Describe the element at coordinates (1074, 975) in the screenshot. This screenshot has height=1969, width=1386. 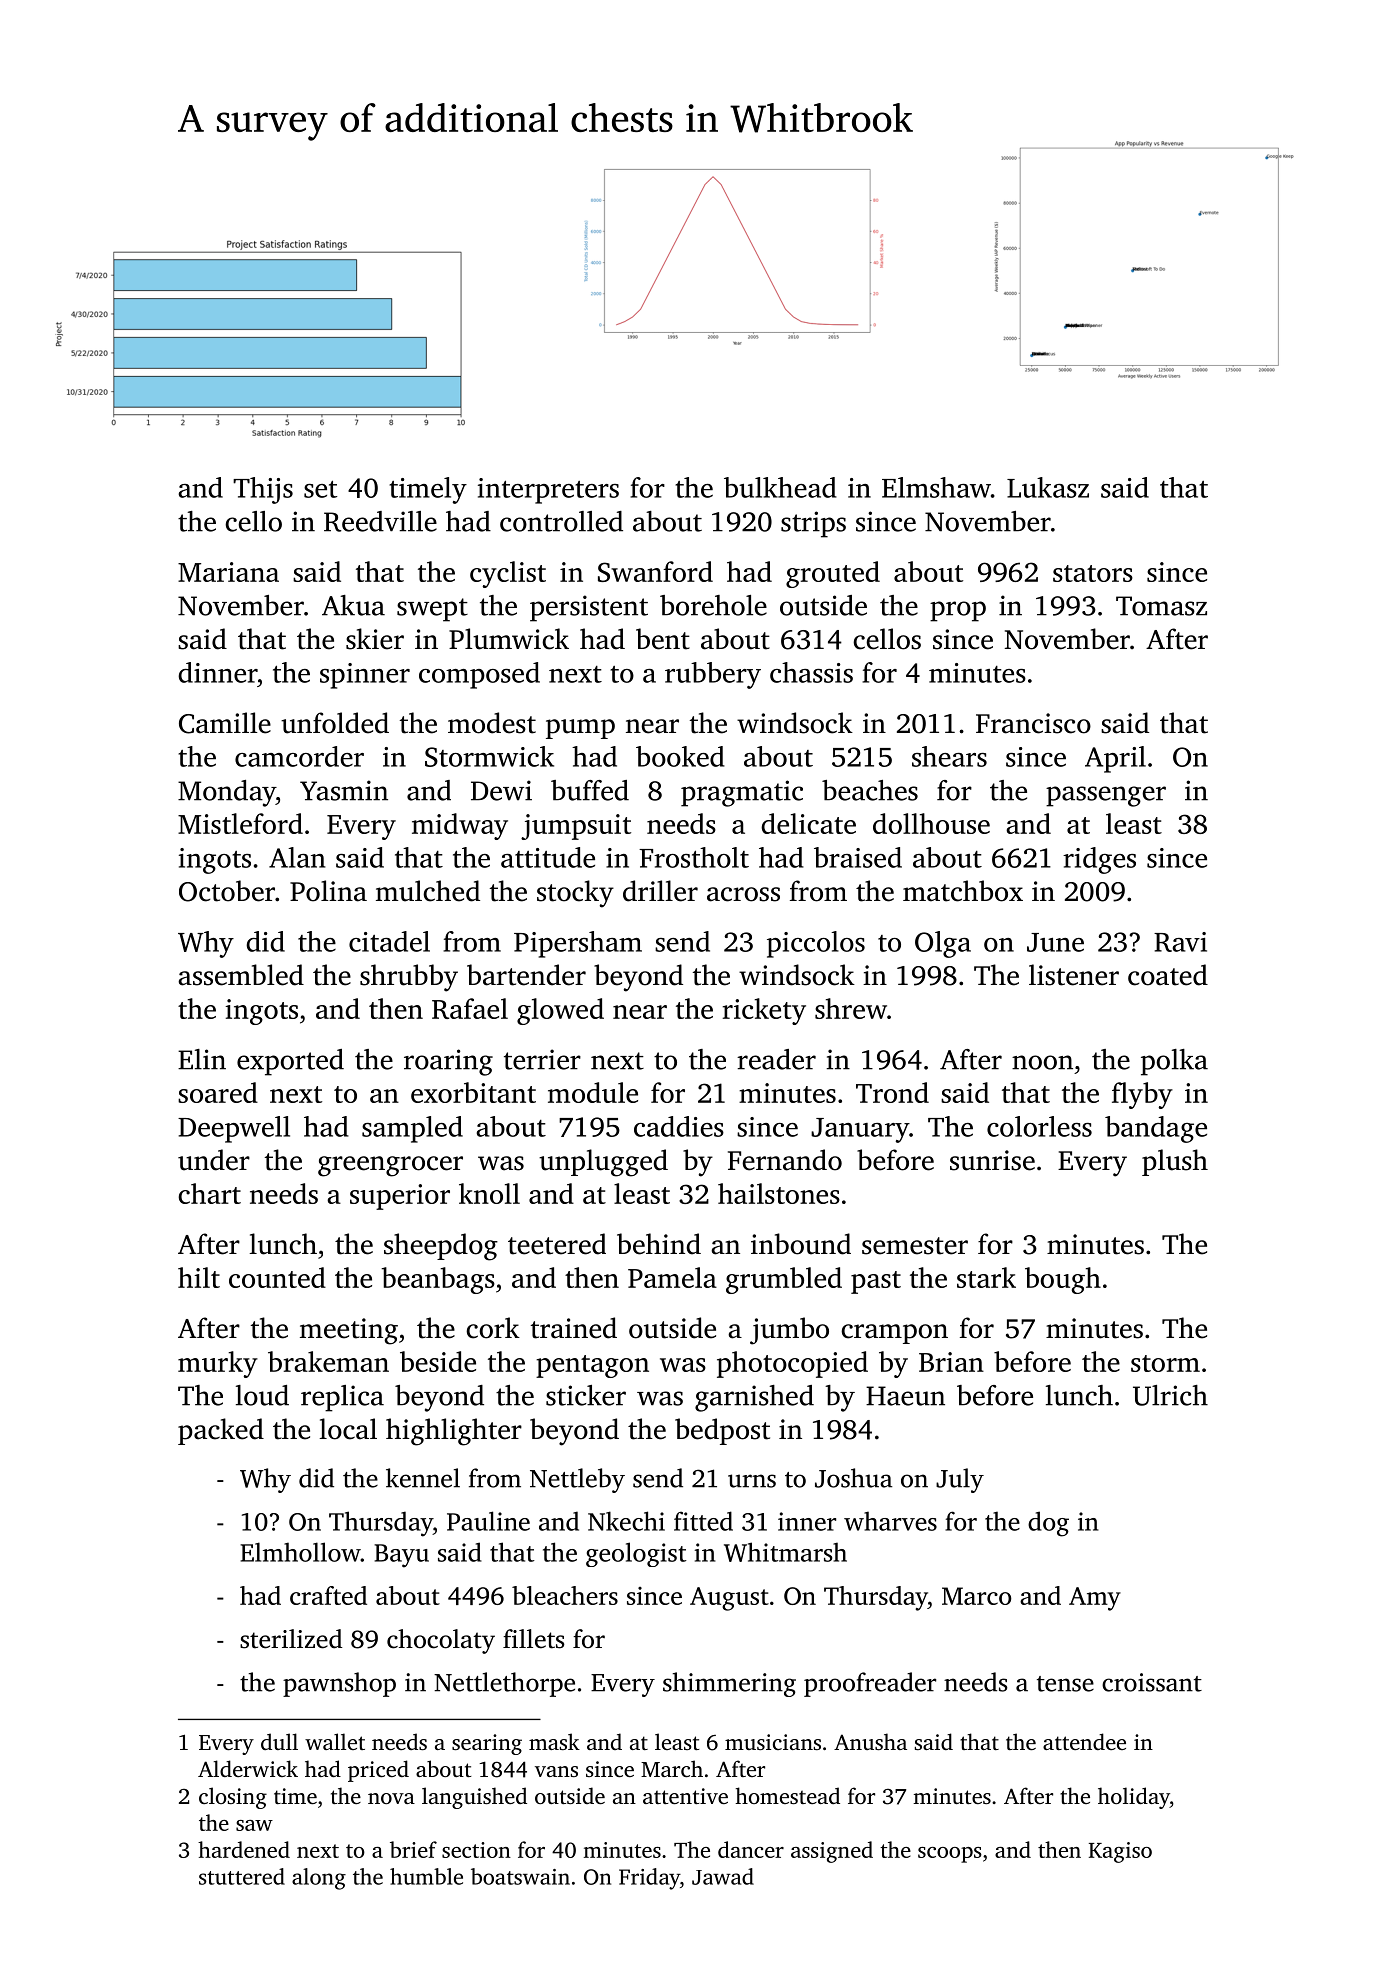
I see `listener` at that location.
